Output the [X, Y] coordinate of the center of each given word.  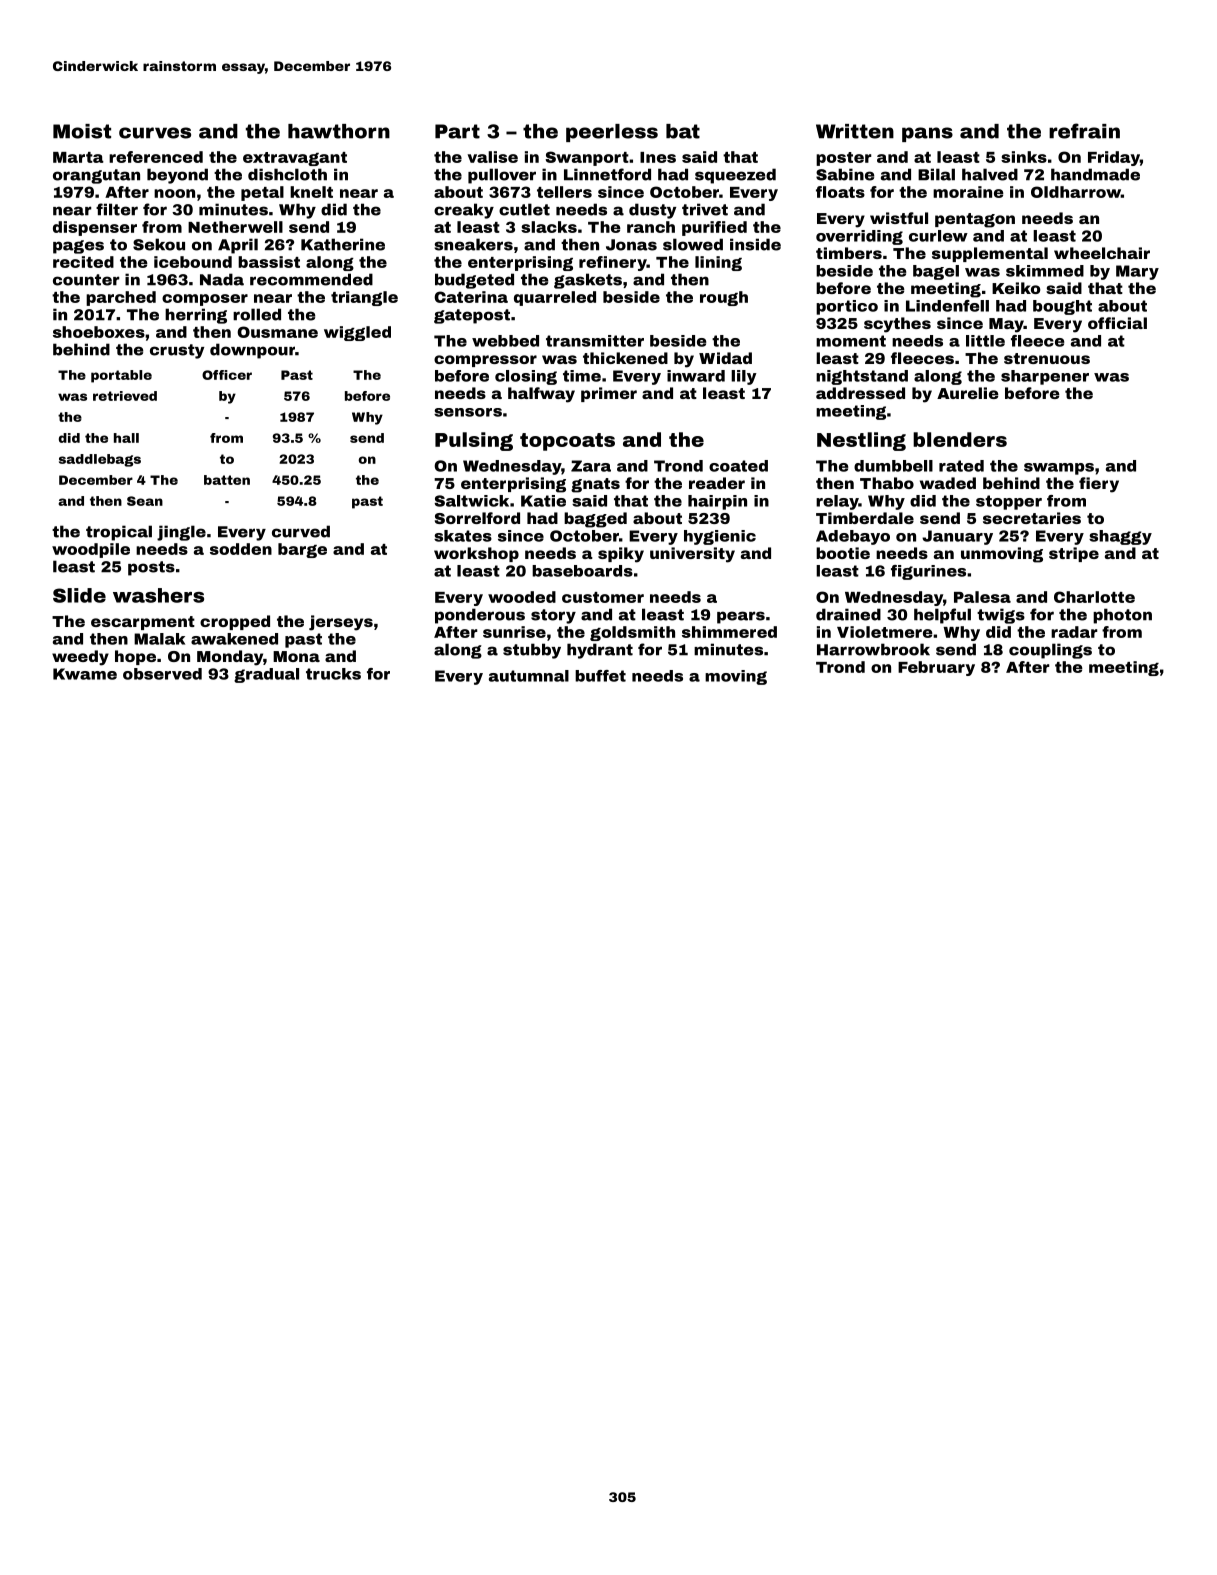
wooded [522, 597]
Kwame [85, 674]
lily [744, 377]
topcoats [567, 442]
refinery [613, 263]
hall [126, 438]
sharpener [1045, 377]
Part [457, 131]
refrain [1084, 131]
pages [78, 247]
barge [302, 550]
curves [155, 133]
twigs [1001, 616]
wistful [899, 218]
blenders [960, 439]
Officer [227, 375]
